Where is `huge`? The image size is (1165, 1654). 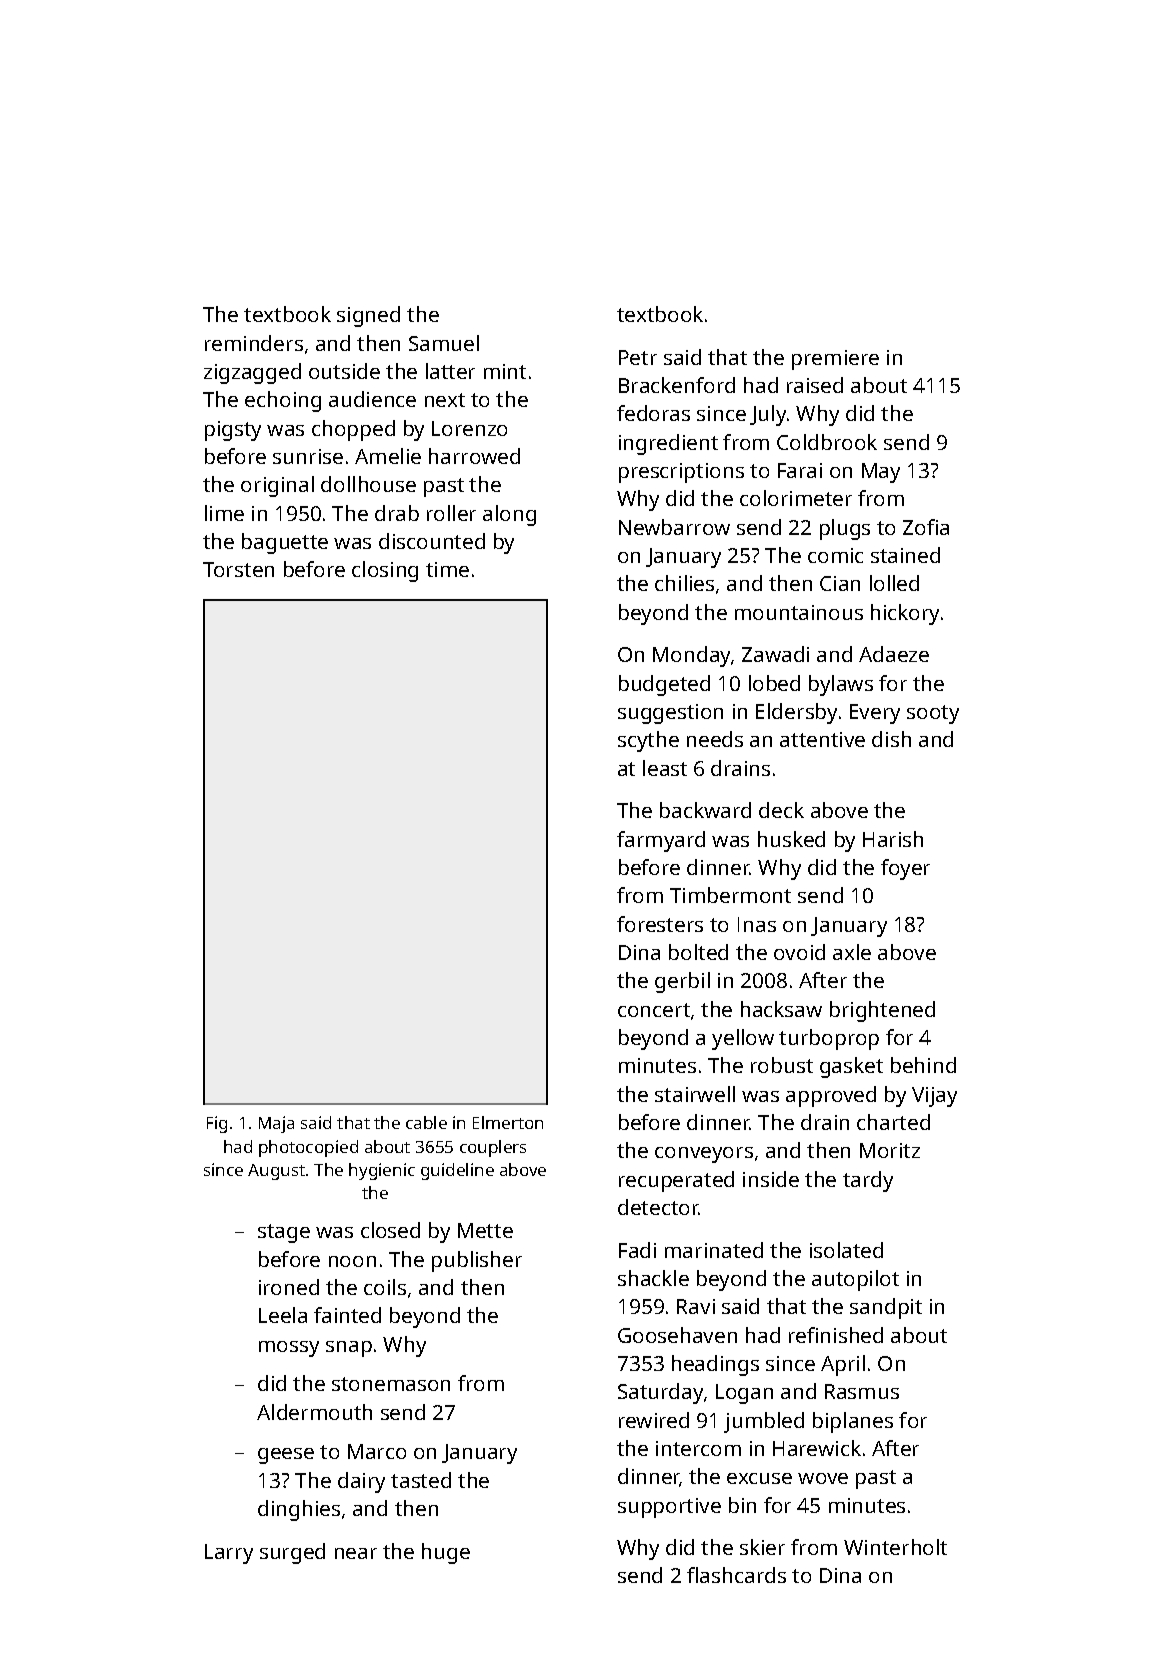 huge is located at coordinates (446, 1553).
